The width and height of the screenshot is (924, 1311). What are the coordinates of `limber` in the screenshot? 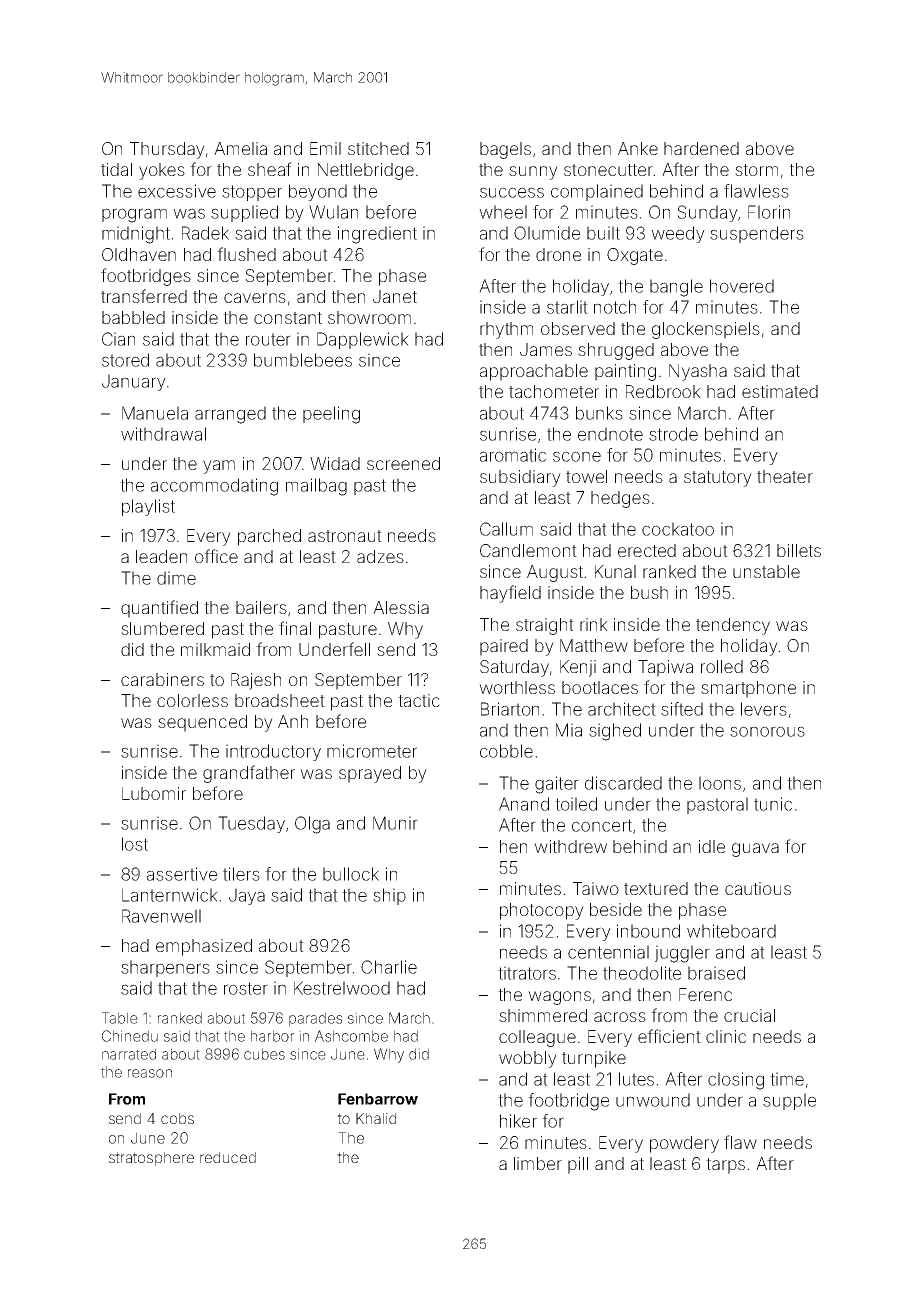 It's located at (538, 1163).
